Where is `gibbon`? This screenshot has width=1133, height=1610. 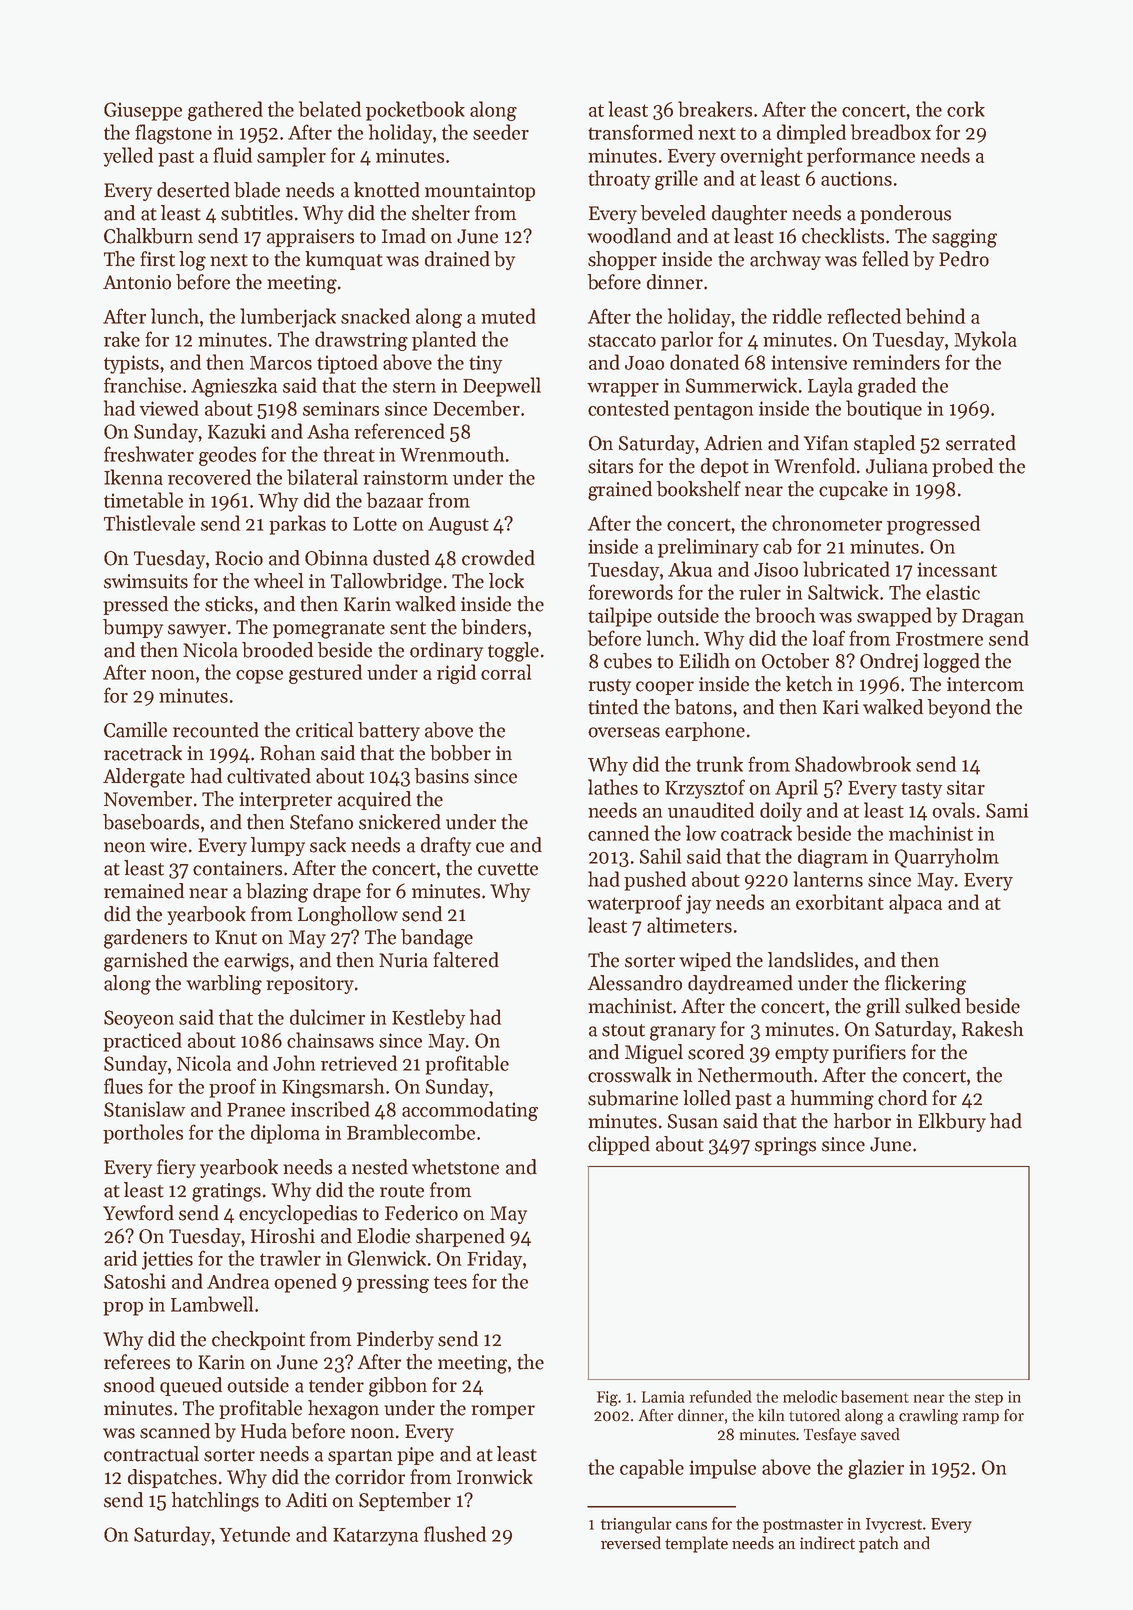 gibbon is located at coordinates (398, 1387).
